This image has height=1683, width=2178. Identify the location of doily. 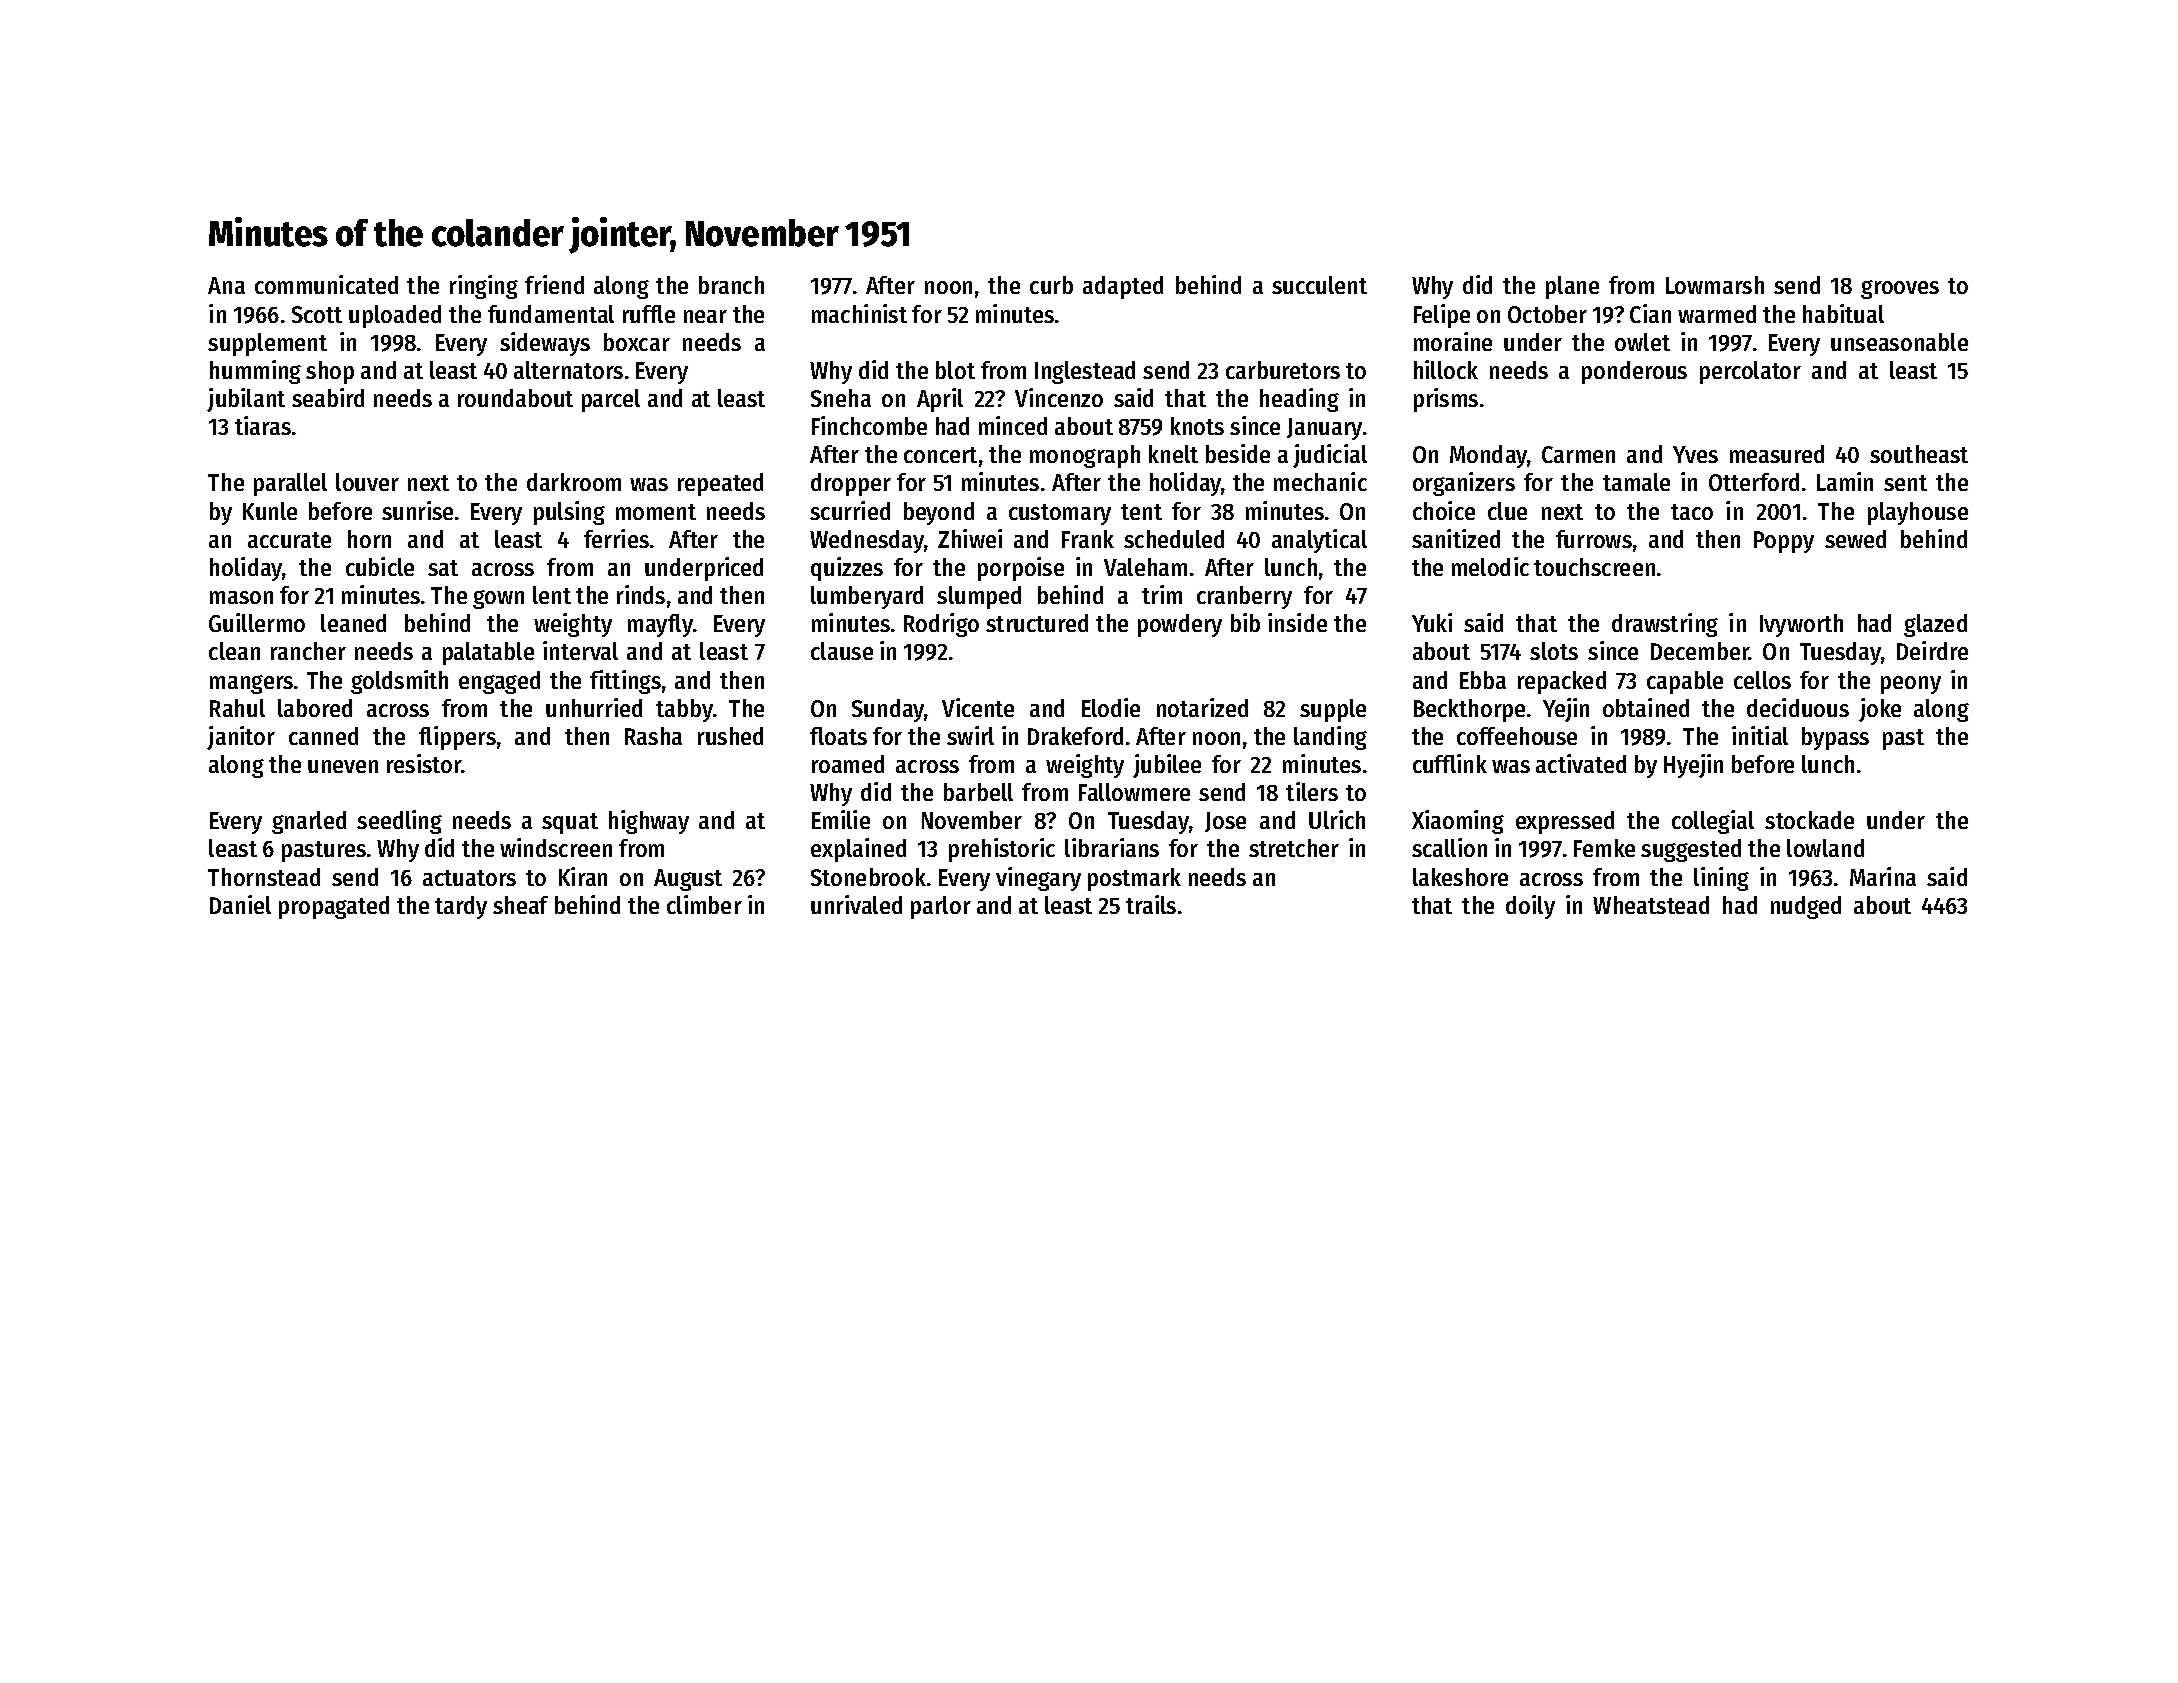
(1530, 907).
